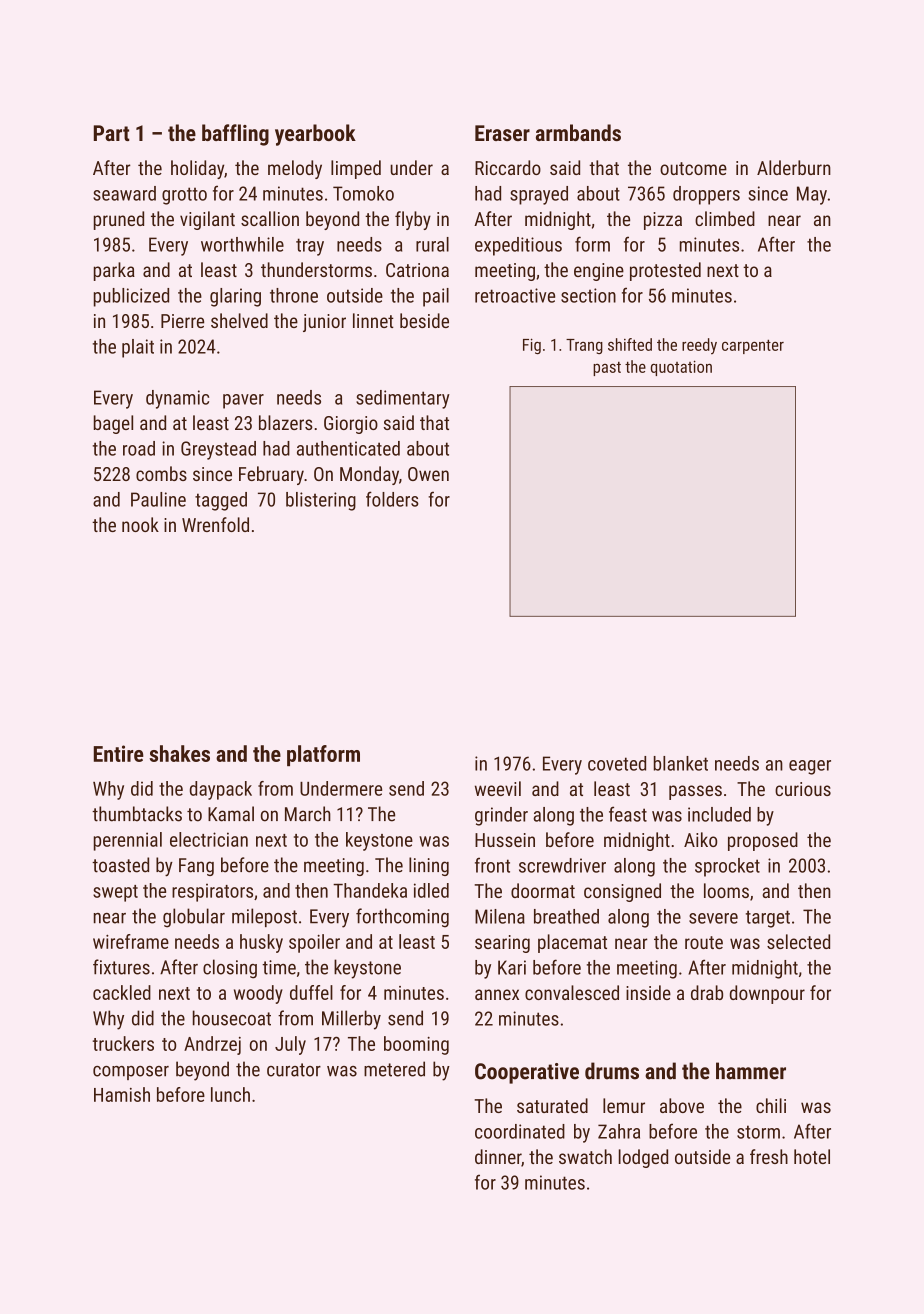  What do you see at coordinates (121, 967) in the screenshot?
I see `fixtures` at bounding box center [121, 967].
